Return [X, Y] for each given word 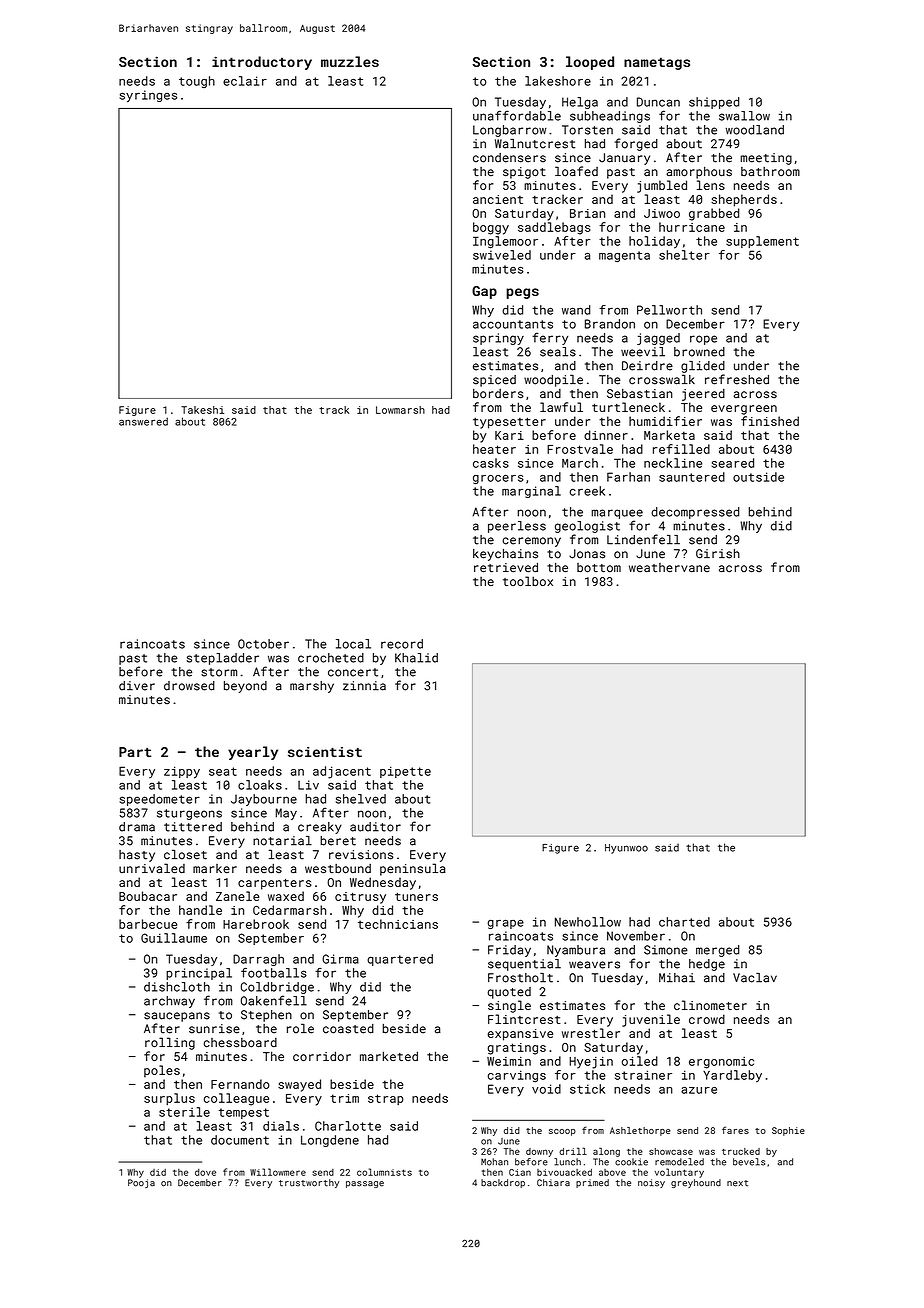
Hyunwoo [626, 849]
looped [590, 63]
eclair [245, 81]
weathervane [669, 567]
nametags [657, 63]
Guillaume [174, 938]
